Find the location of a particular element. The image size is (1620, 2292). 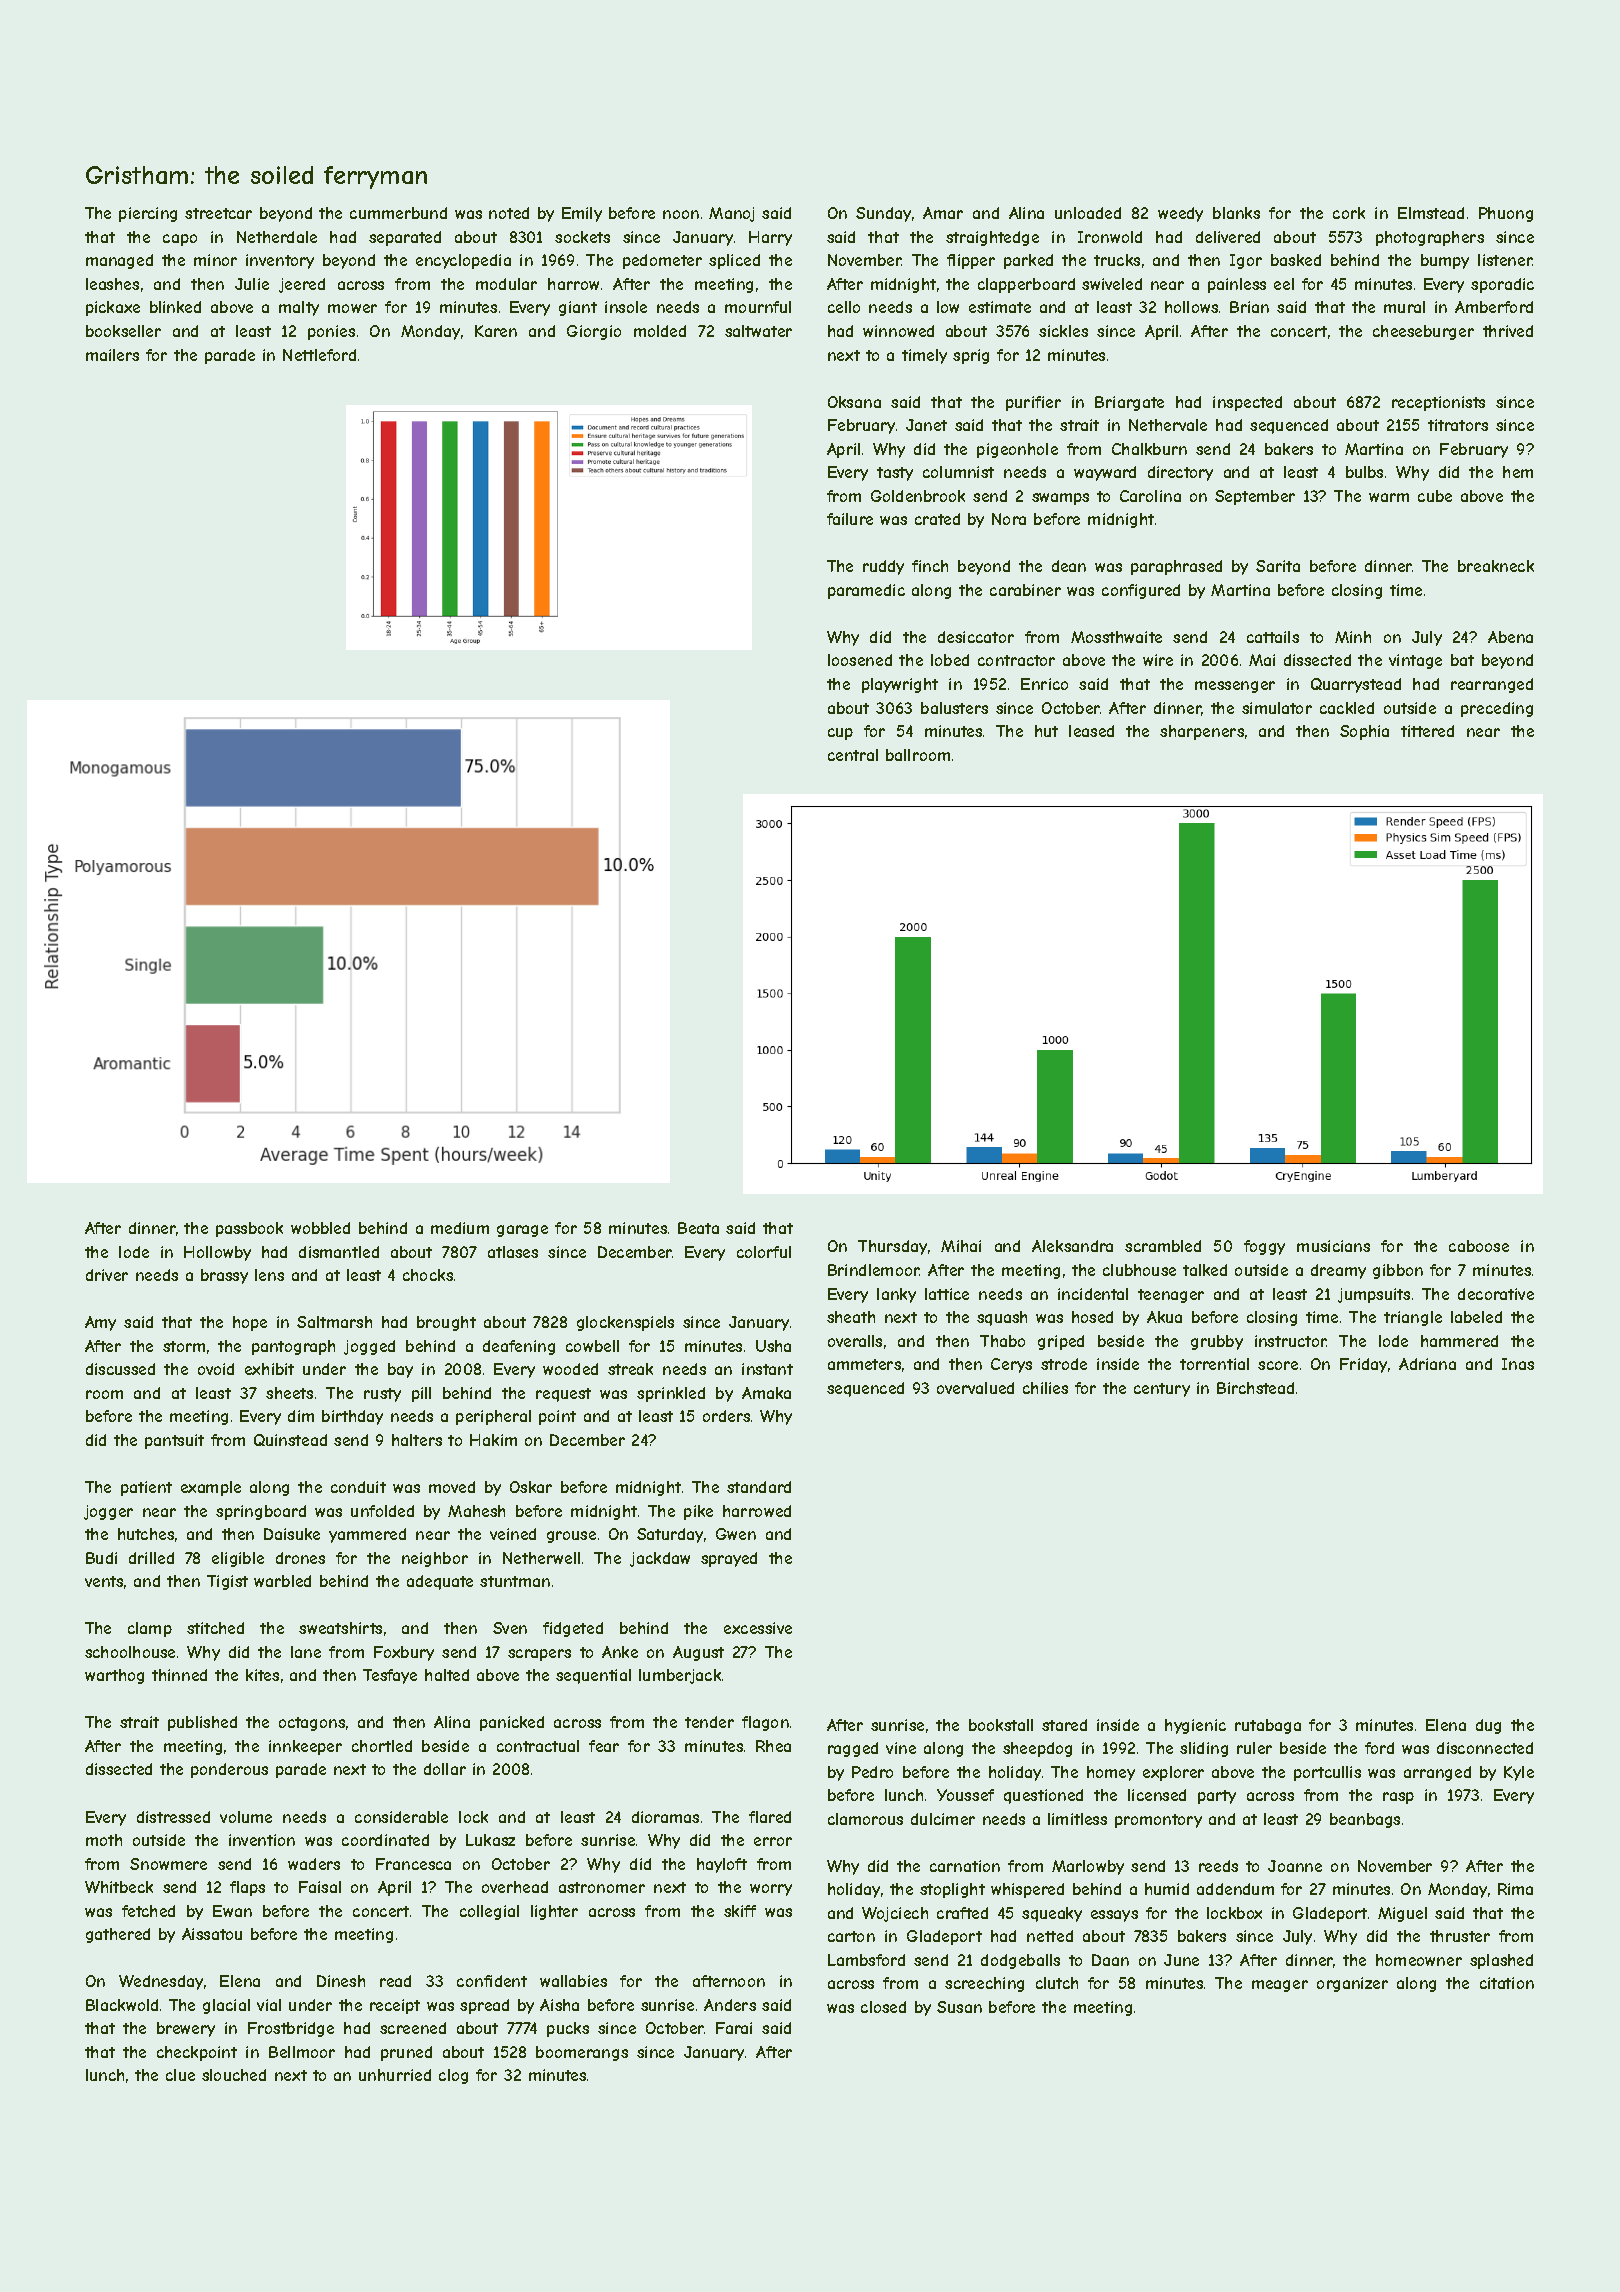

failure is located at coordinates (850, 519).
